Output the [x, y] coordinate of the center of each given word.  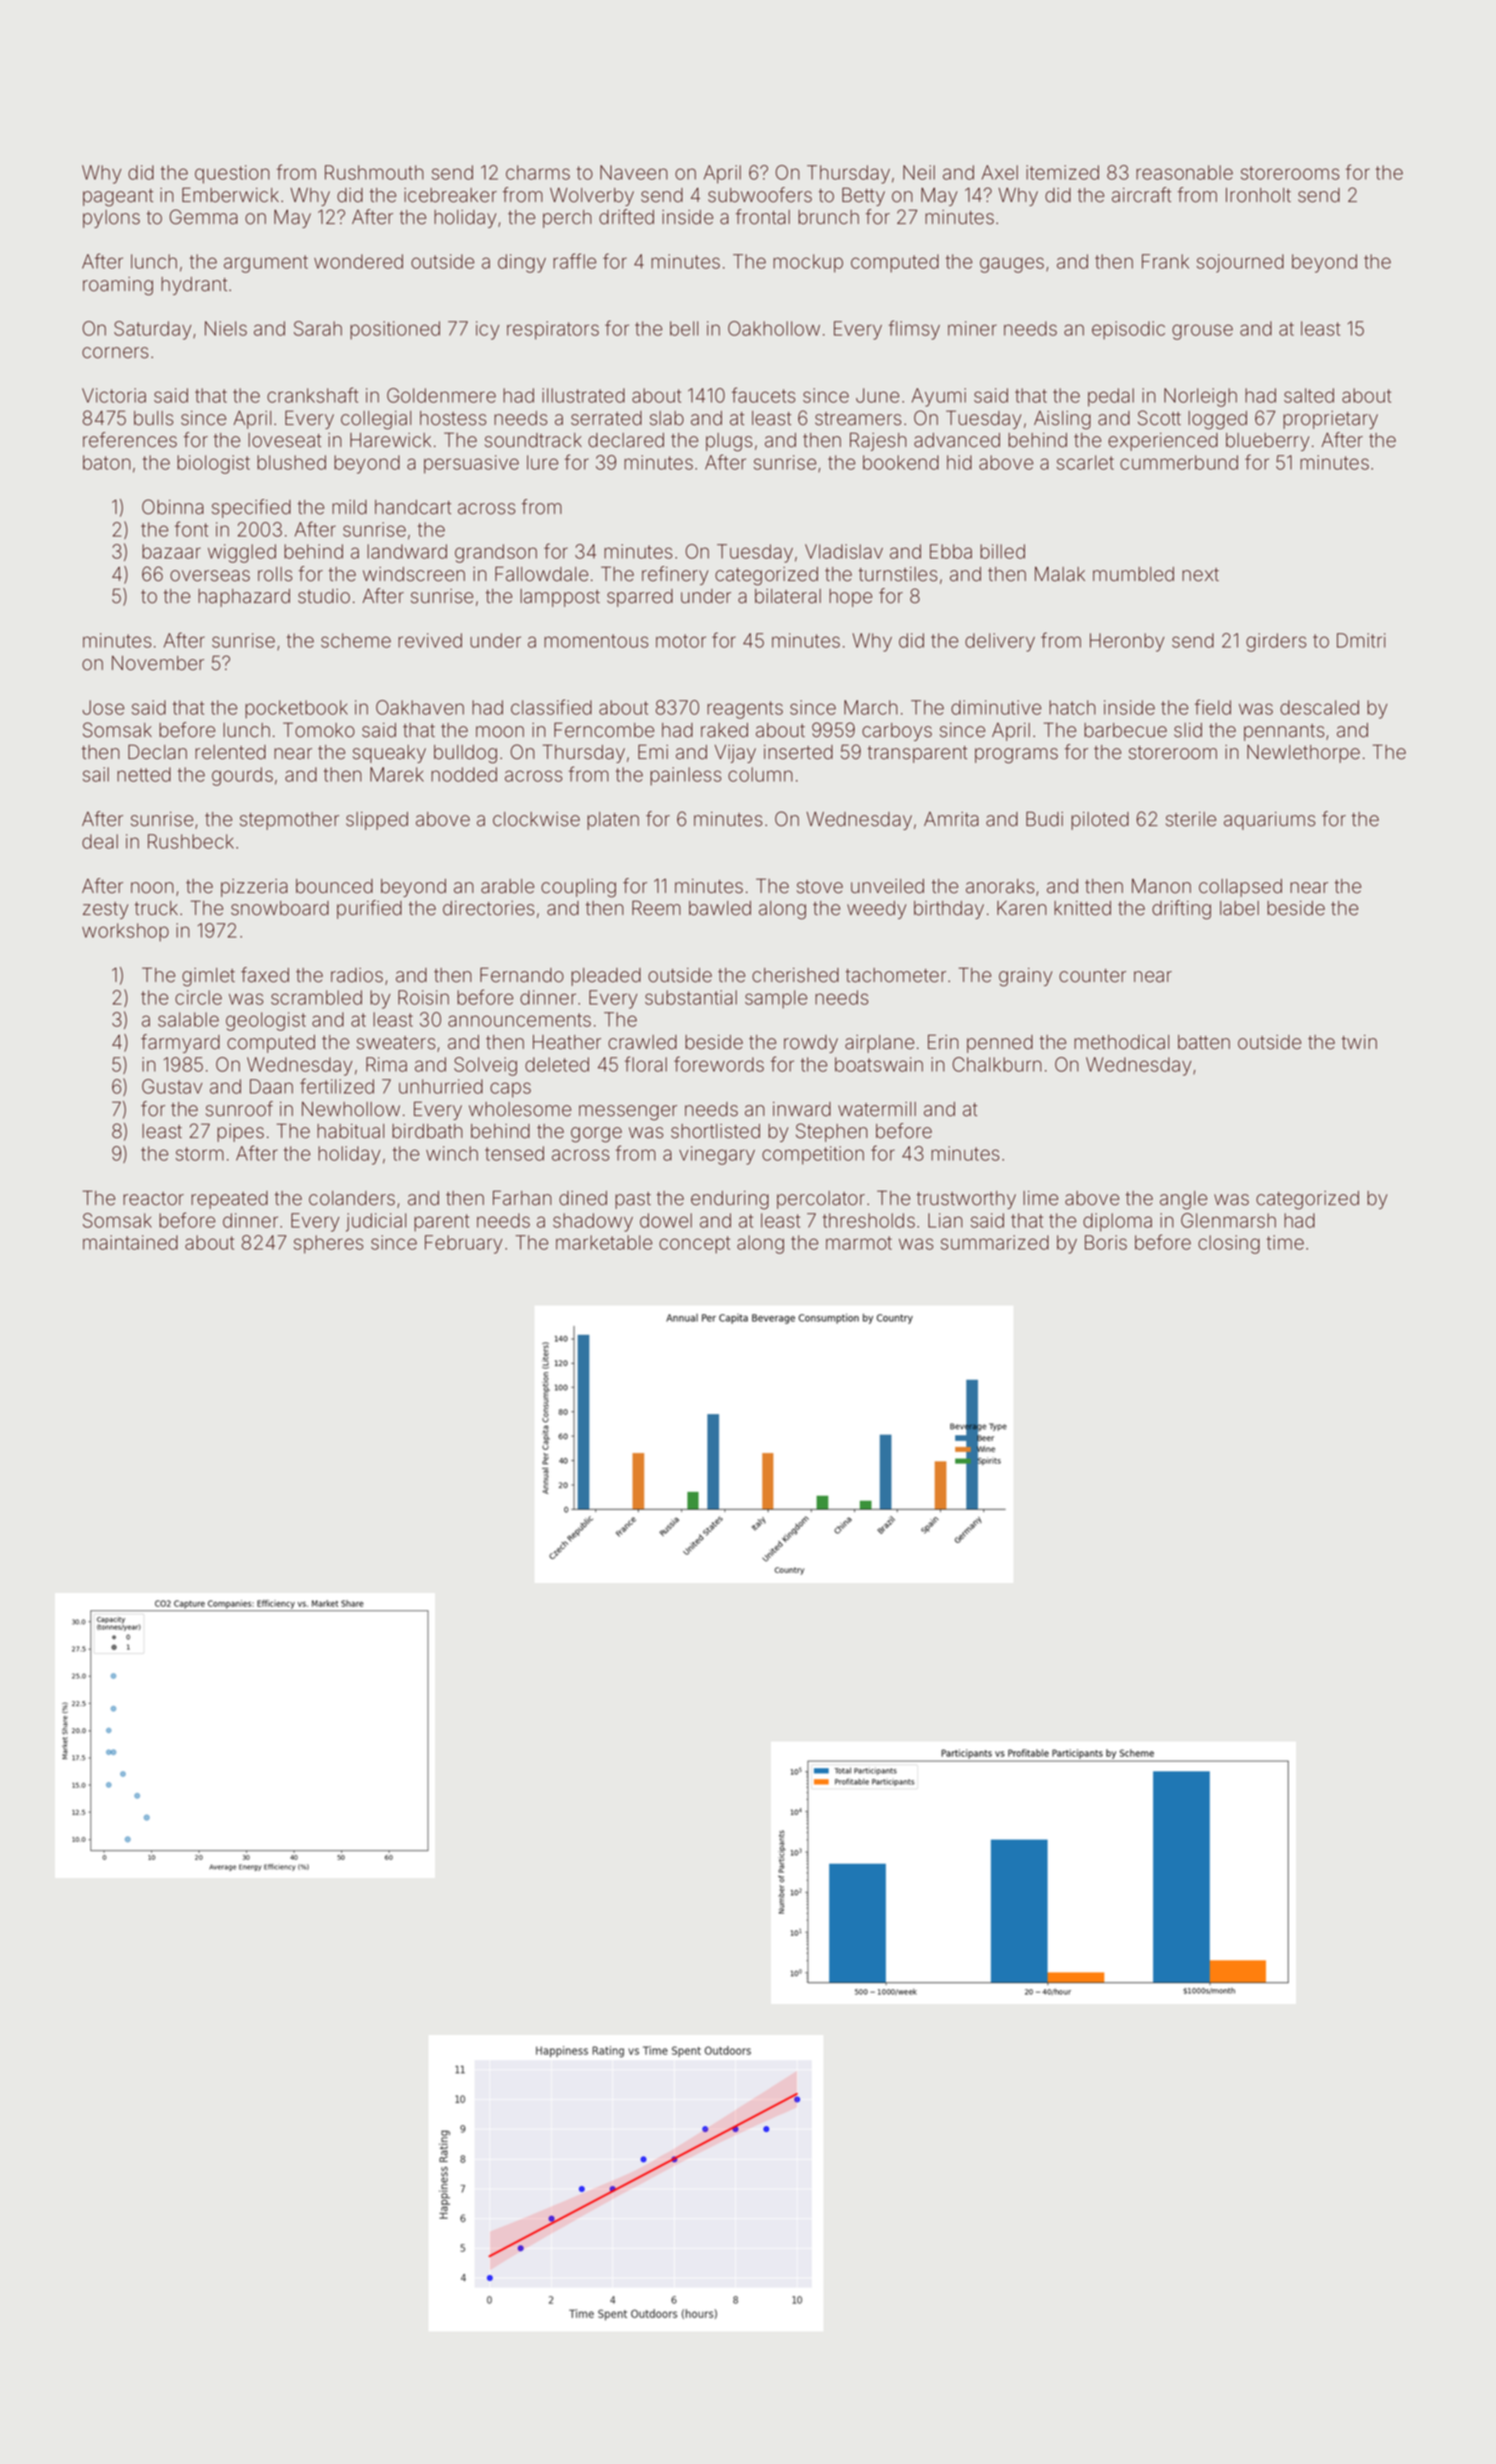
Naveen [634, 172]
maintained [130, 1242]
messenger [628, 1113]
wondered [358, 261]
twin [1359, 1042]
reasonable [1184, 172]
